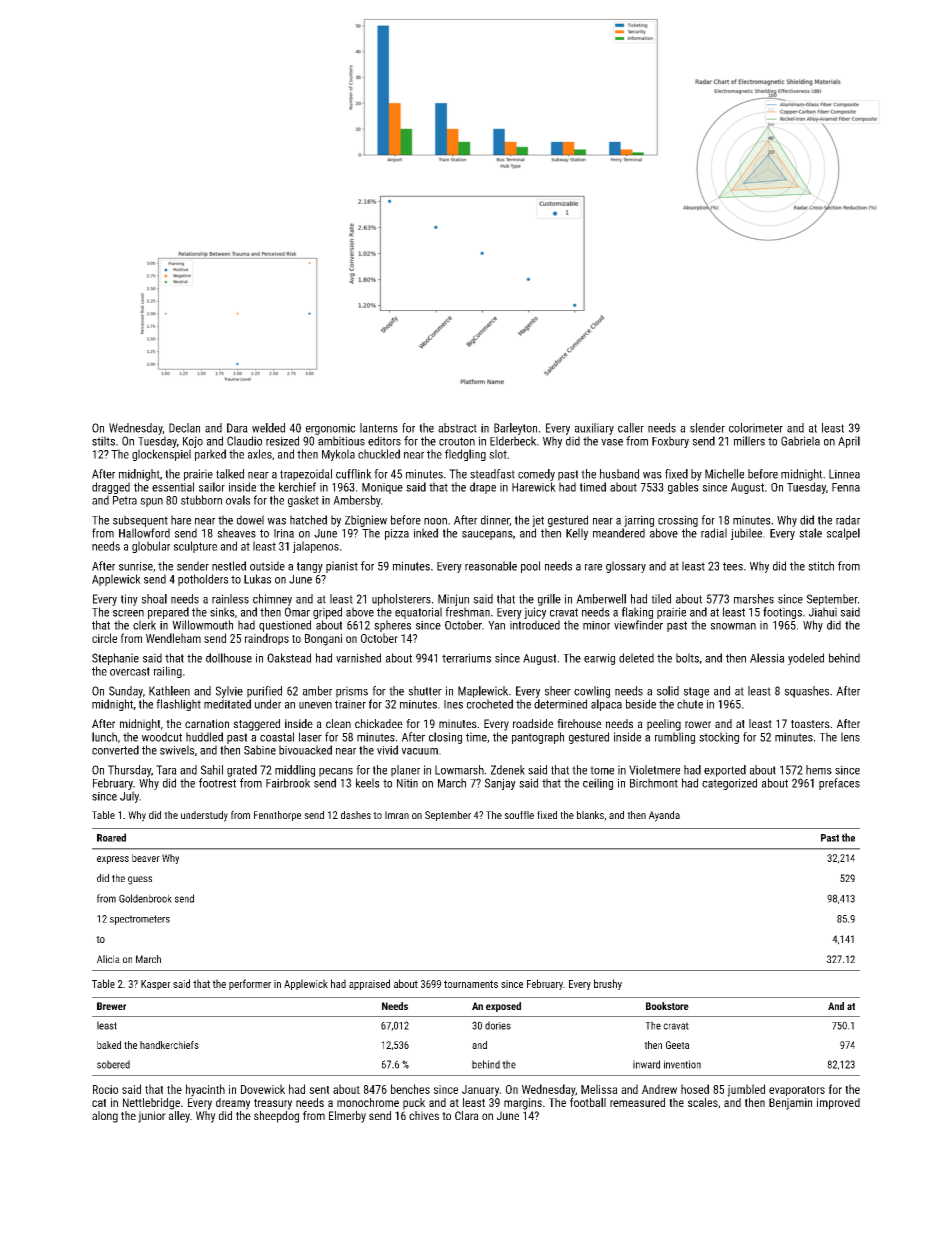 The height and width of the screenshot is (1233, 952). Describe the element at coordinates (608, 984) in the screenshot. I see `brushy` at that location.
